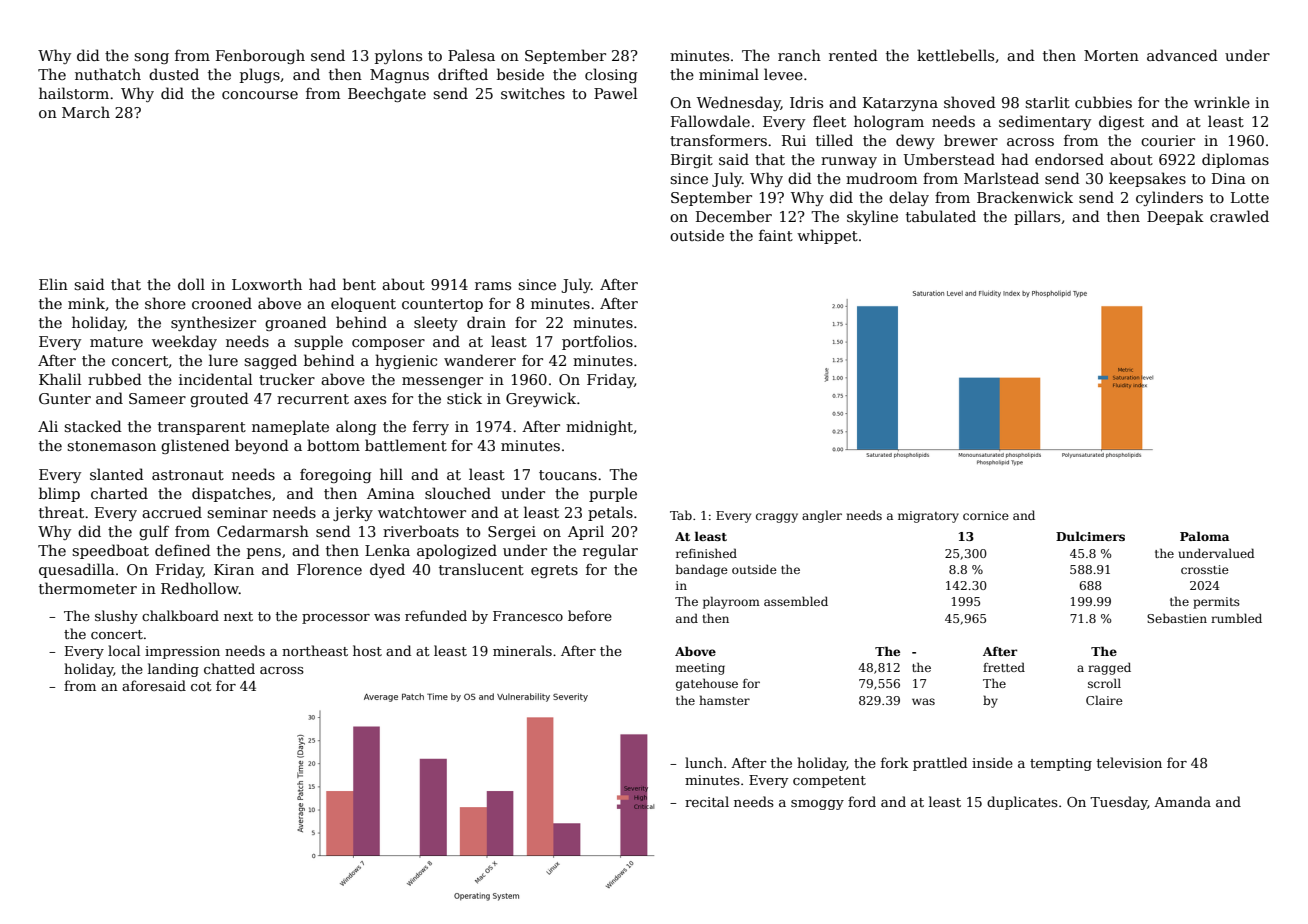 Image resolution: width=1308 pixels, height=924 pixels. Describe the element at coordinates (541, 399) in the image. I see `Greywick` at that location.
